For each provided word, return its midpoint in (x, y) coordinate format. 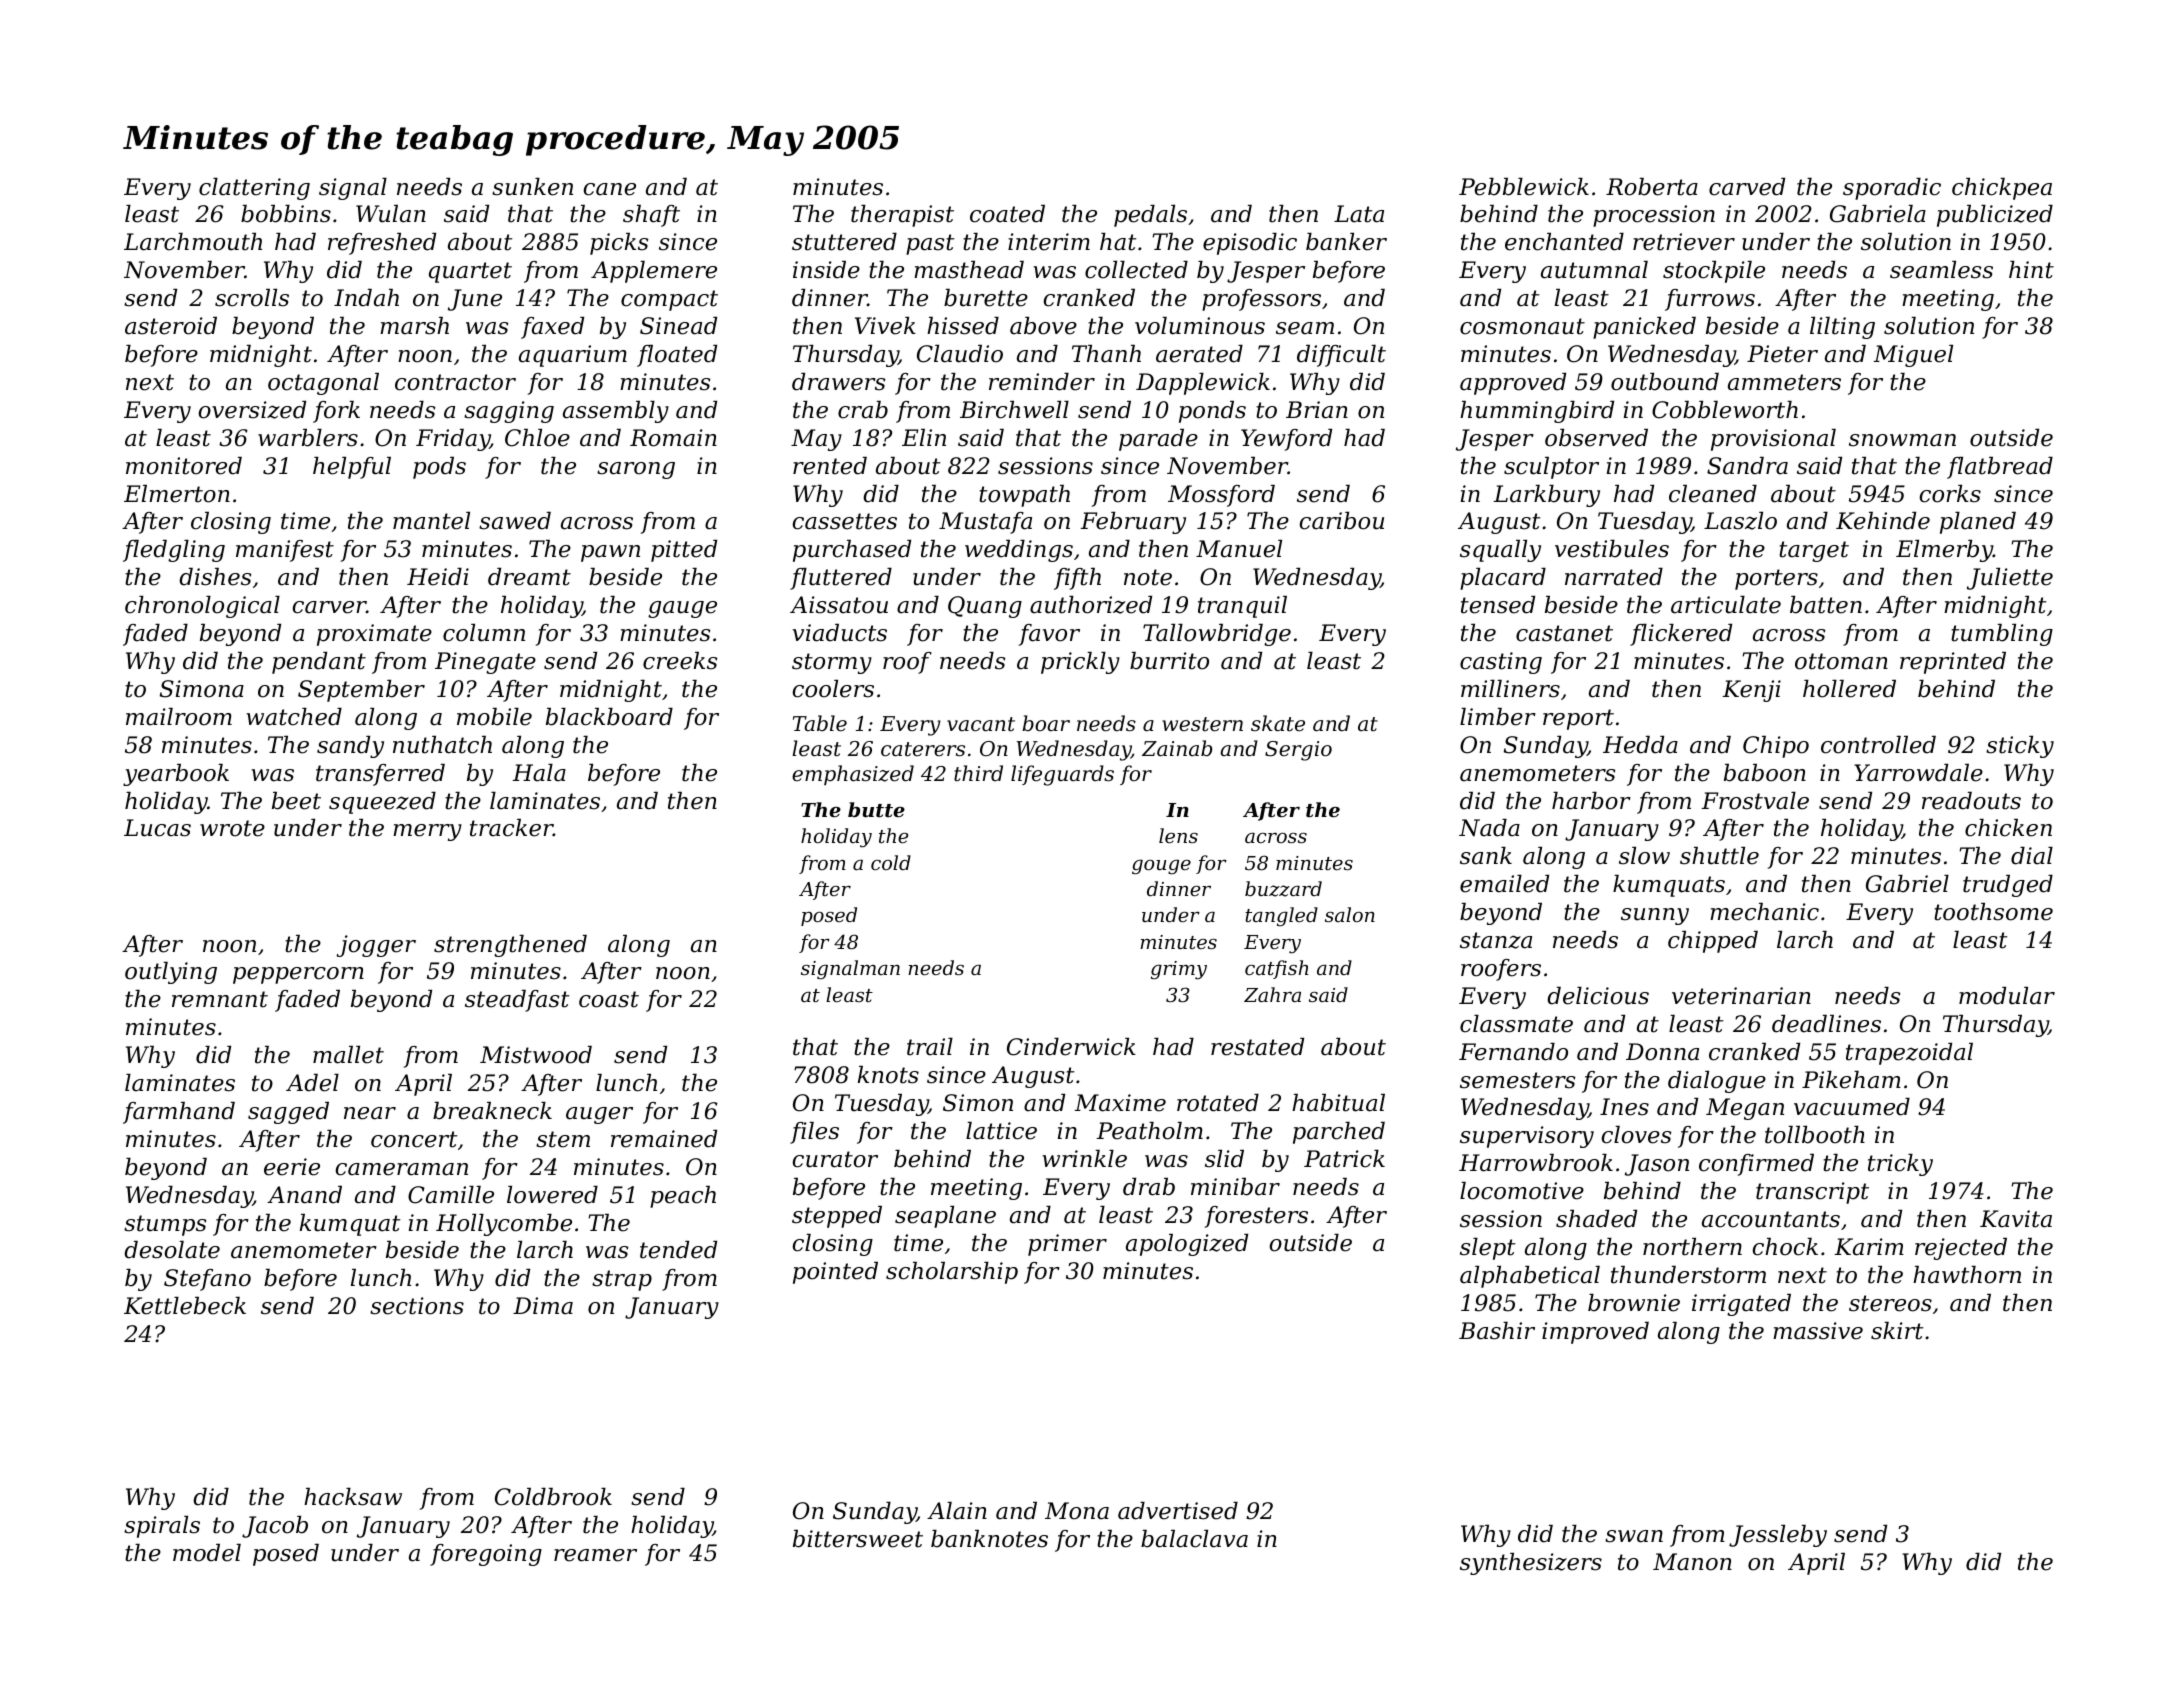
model (207, 1553)
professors (1261, 300)
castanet (1564, 633)
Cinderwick (1071, 1047)
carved (1747, 187)
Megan (1745, 1109)
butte (876, 809)
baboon (1765, 773)
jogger (376, 946)
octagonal (323, 384)
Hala (539, 773)
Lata (1359, 214)
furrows (1710, 300)
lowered (552, 1195)
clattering (254, 189)
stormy (832, 663)
